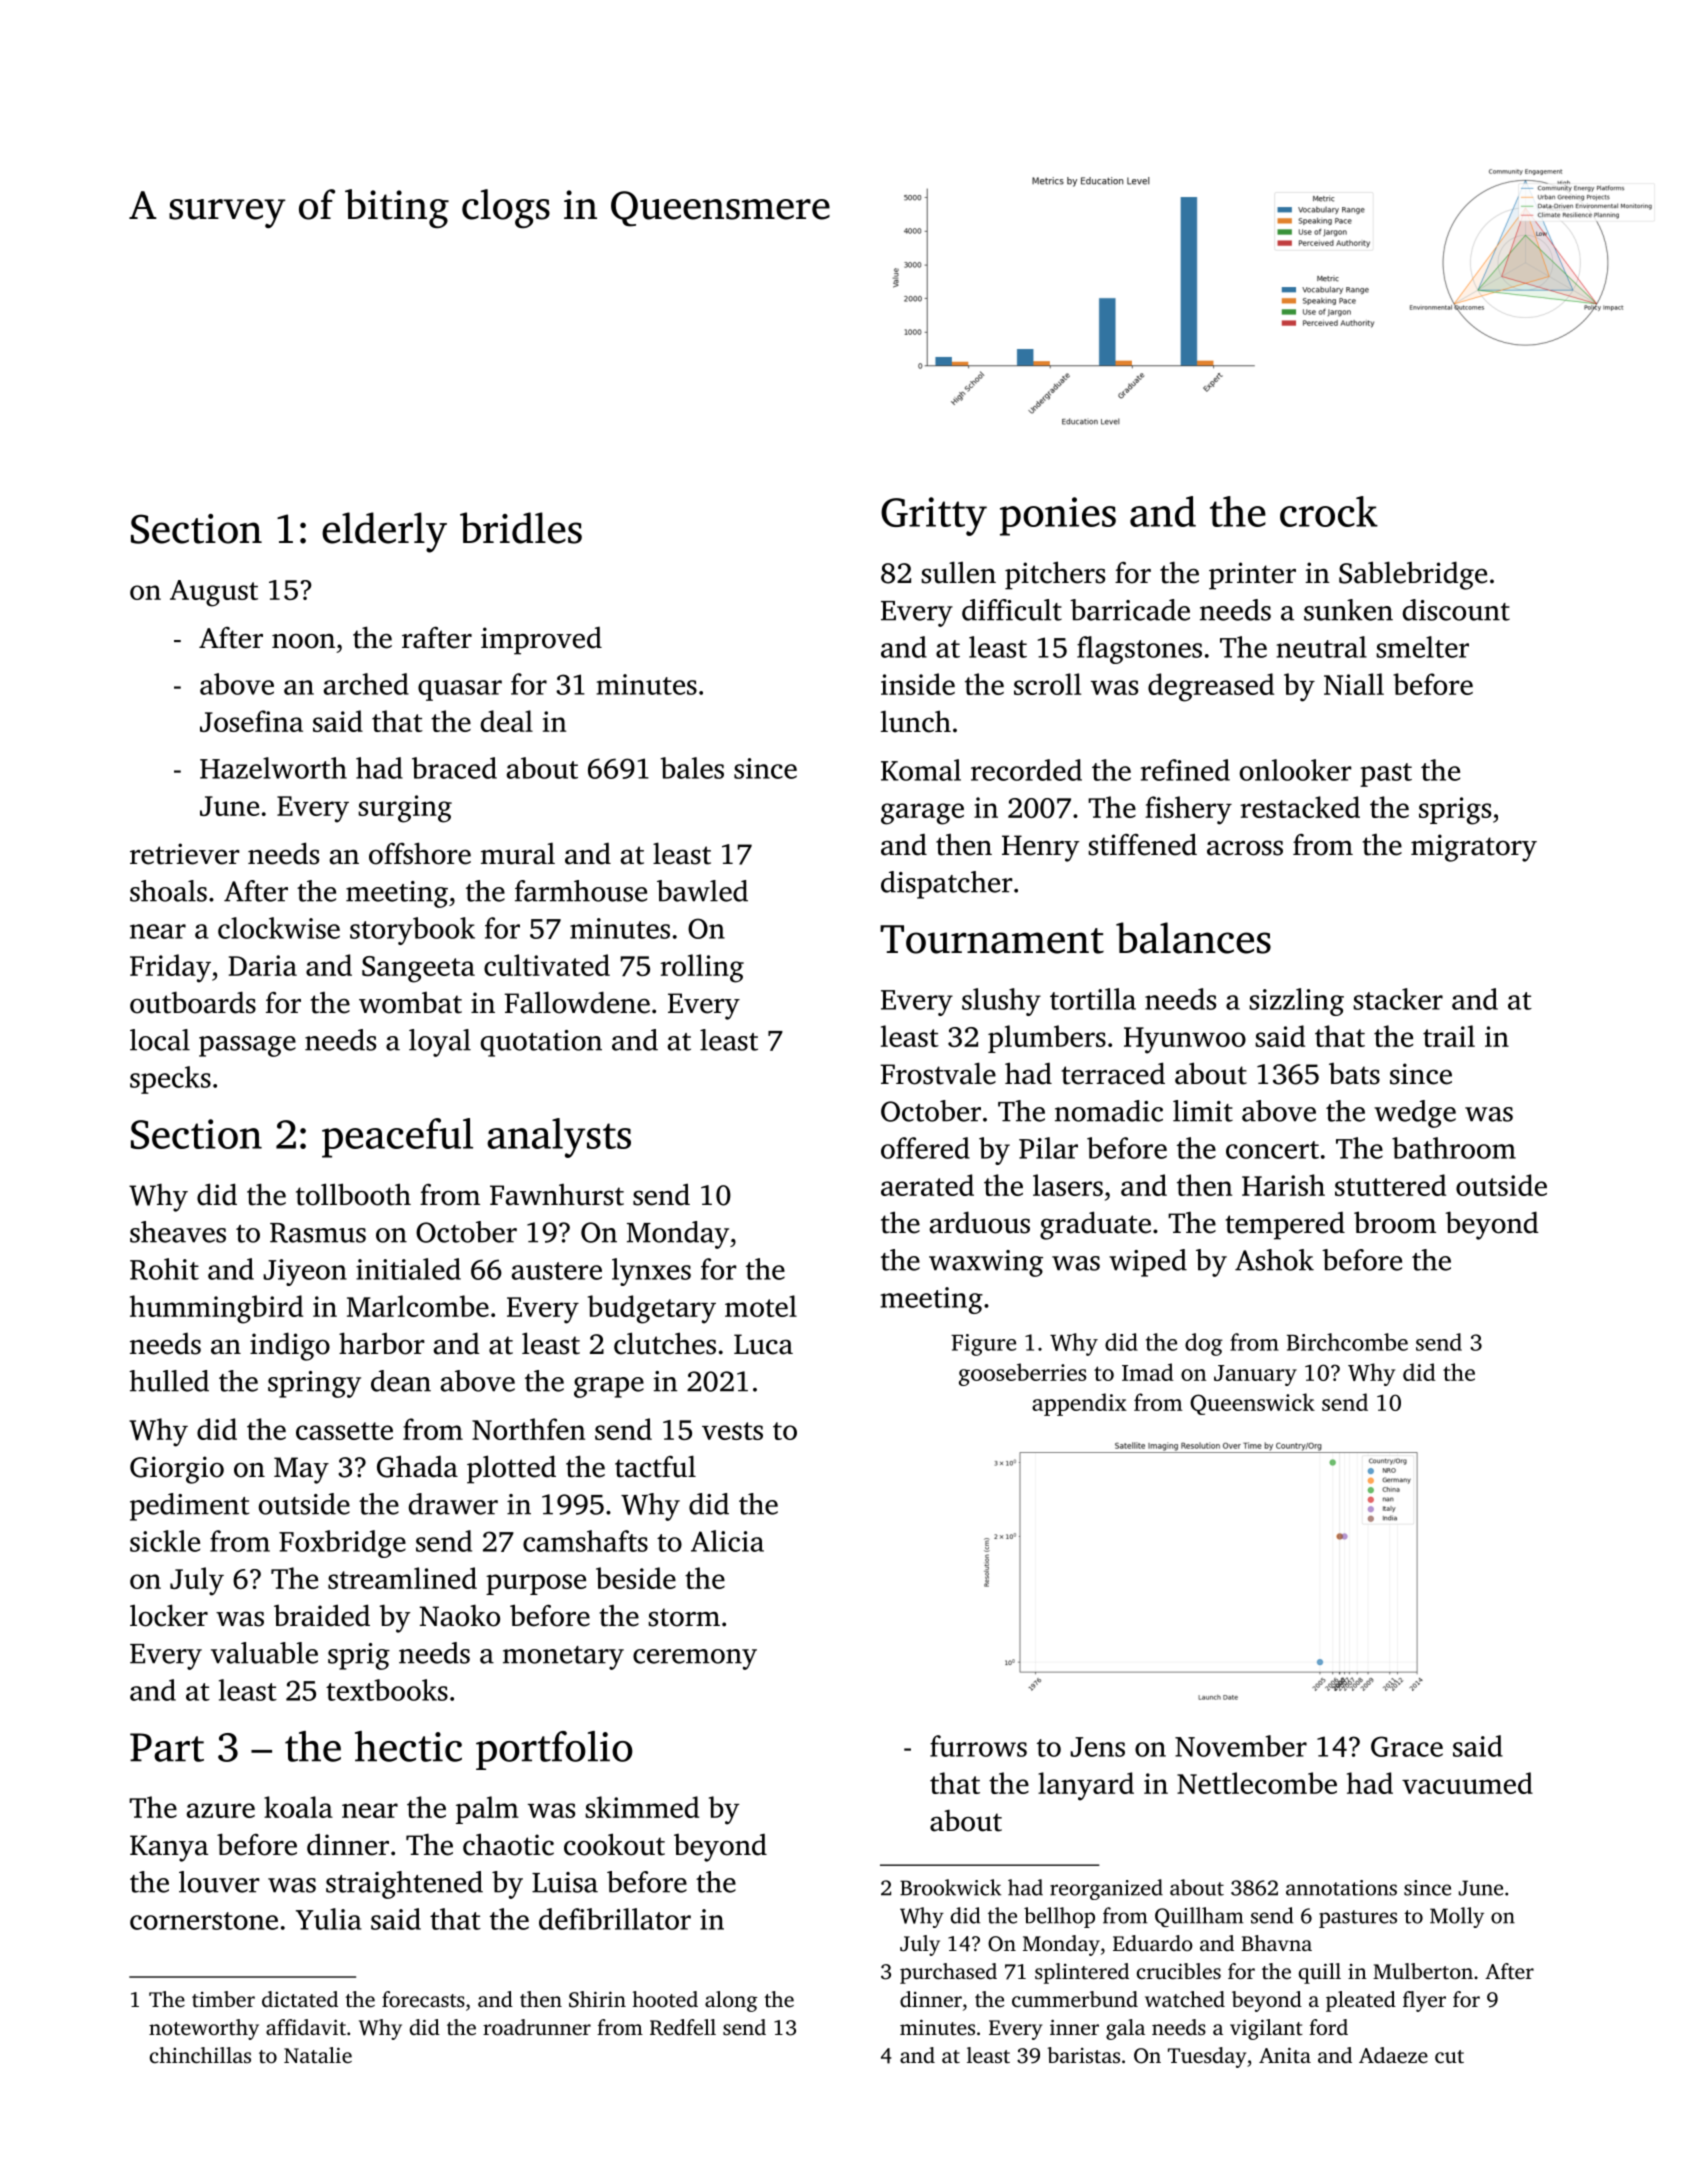 The width and height of the image is (1683, 2178). What do you see at coordinates (1395, 1222) in the image?
I see `broom` at bounding box center [1395, 1222].
